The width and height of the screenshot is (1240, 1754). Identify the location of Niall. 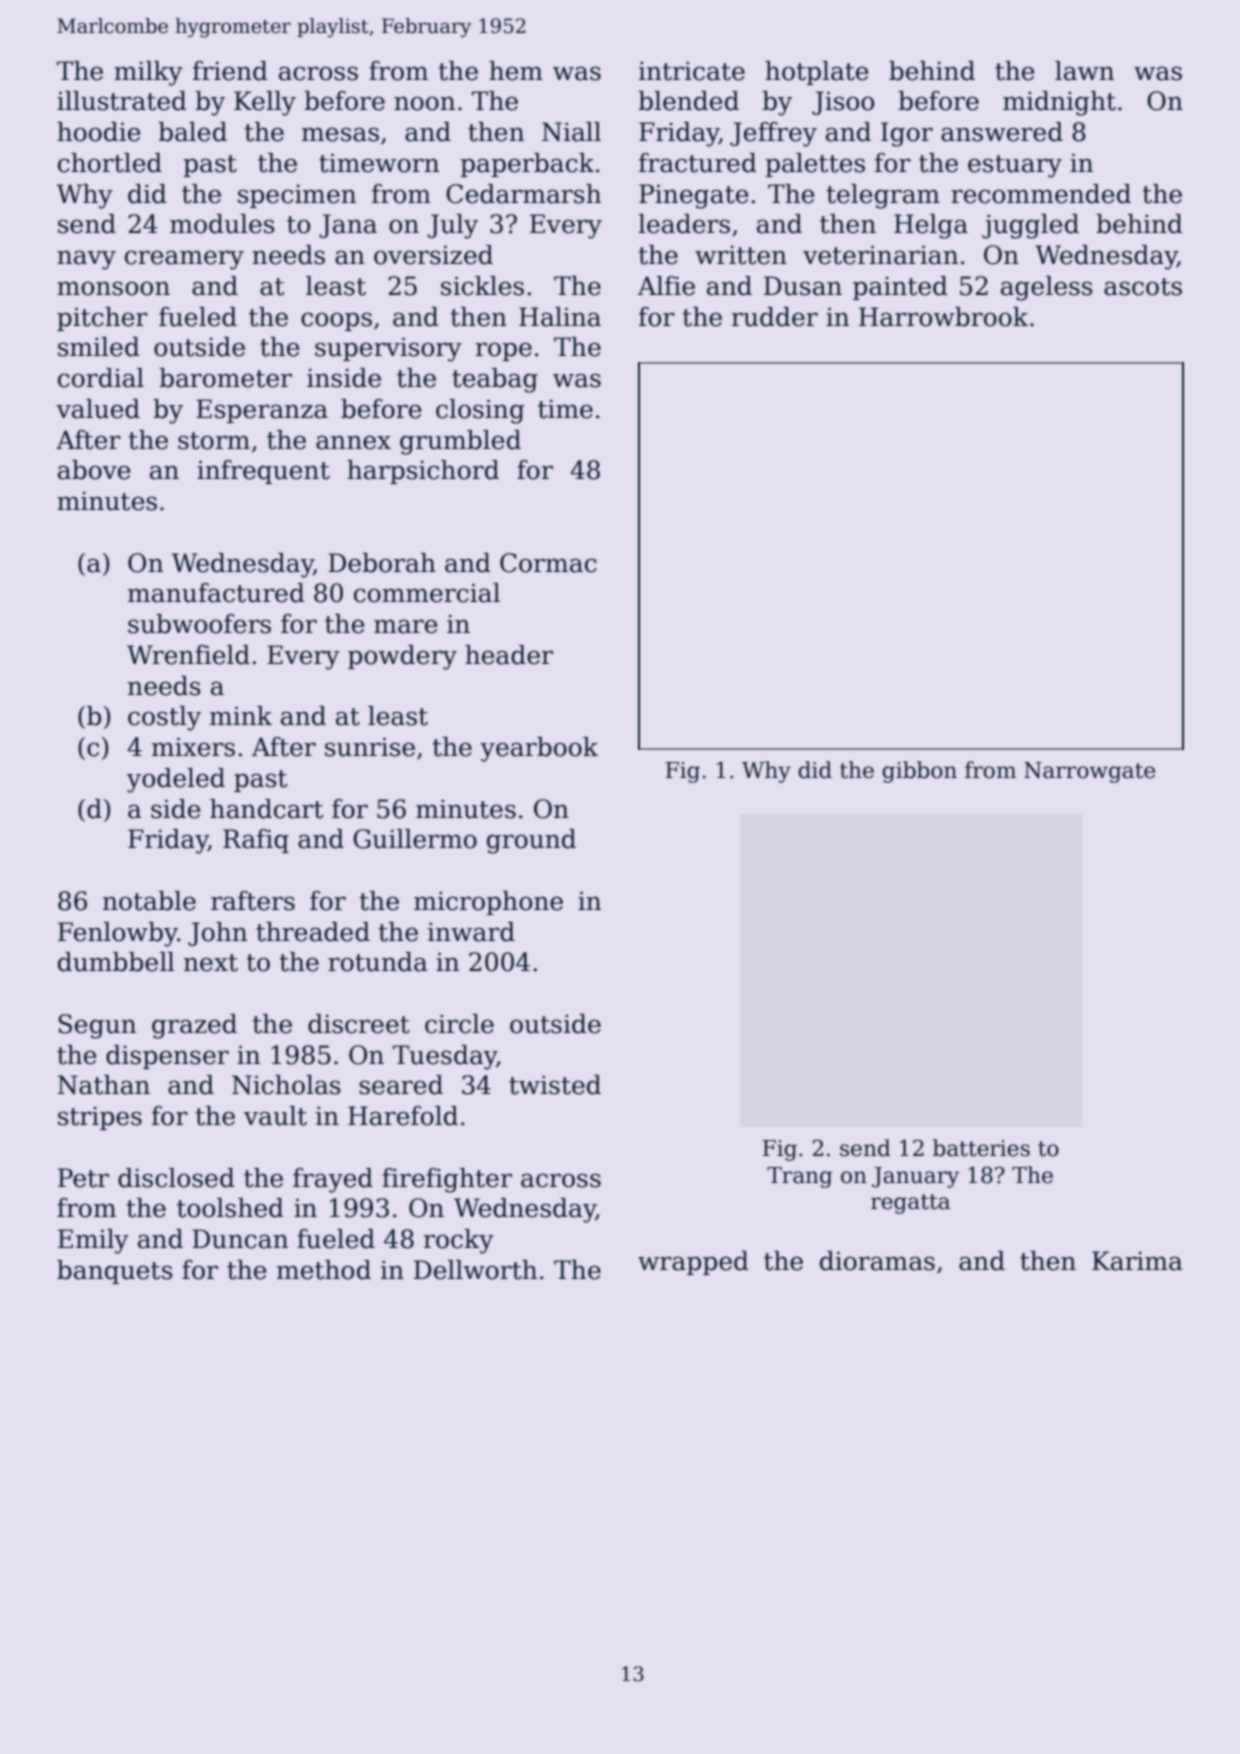
(571, 132).
